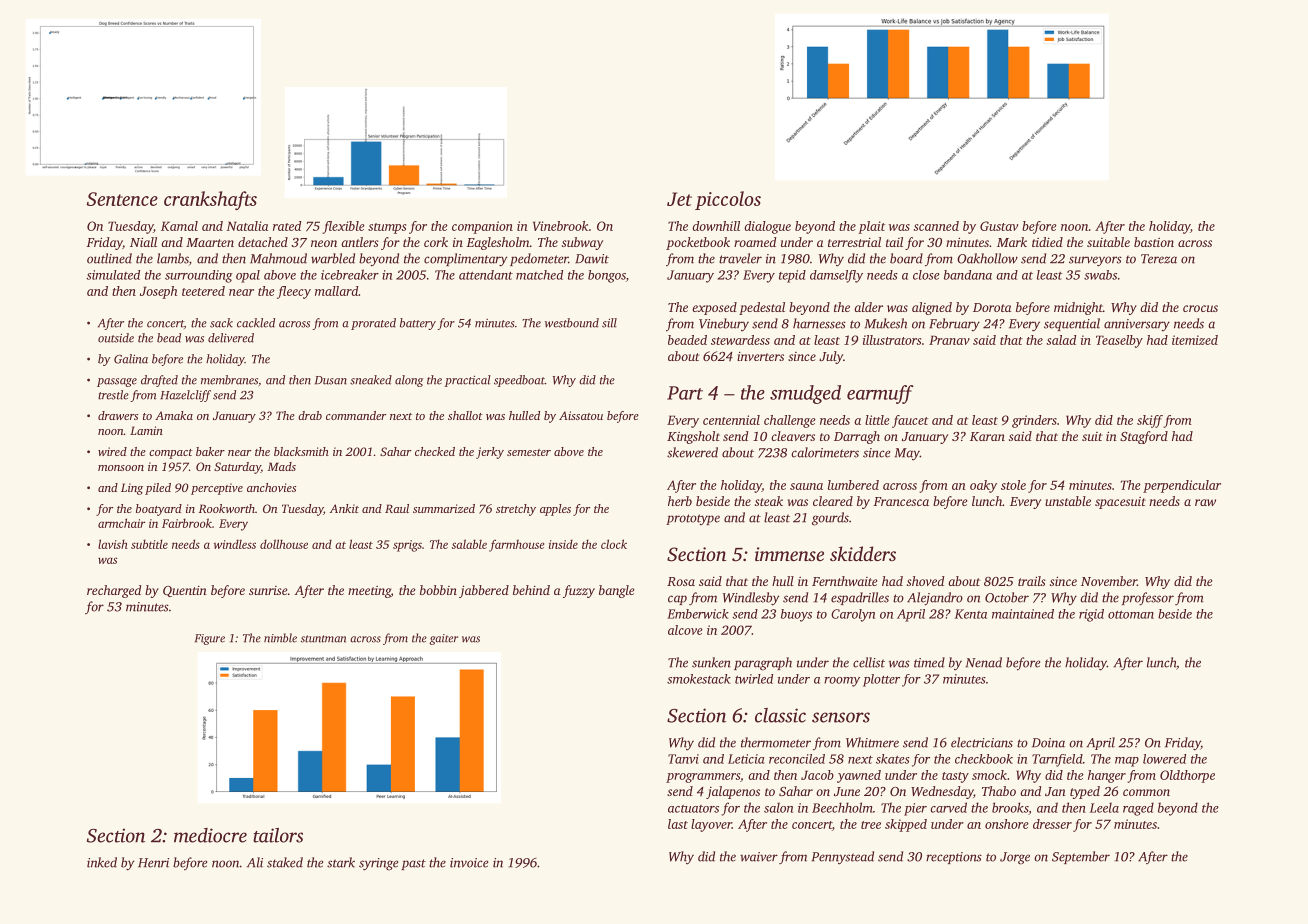 Image resolution: width=1308 pixels, height=924 pixels. What do you see at coordinates (369, 592) in the screenshot?
I see `meeting` at bounding box center [369, 592].
